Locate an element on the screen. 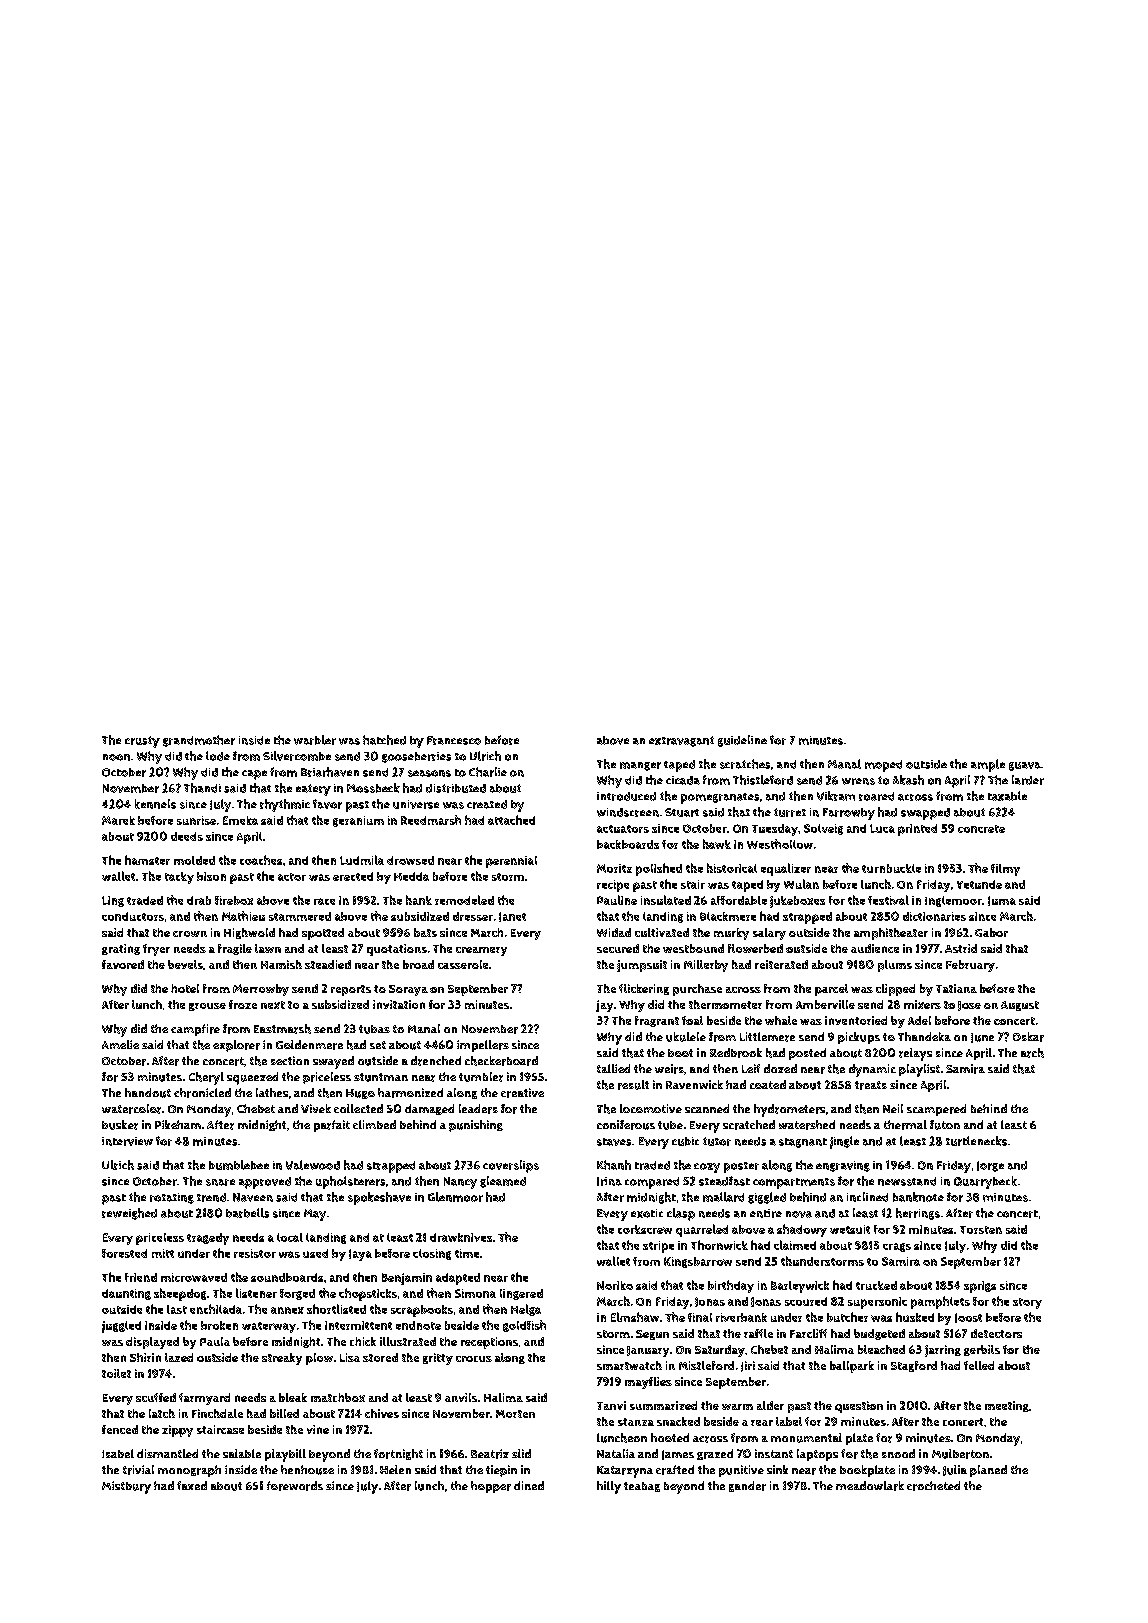 The width and height of the screenshot is (1148, 1623). adapted is located at coordinates (458, 1279).
